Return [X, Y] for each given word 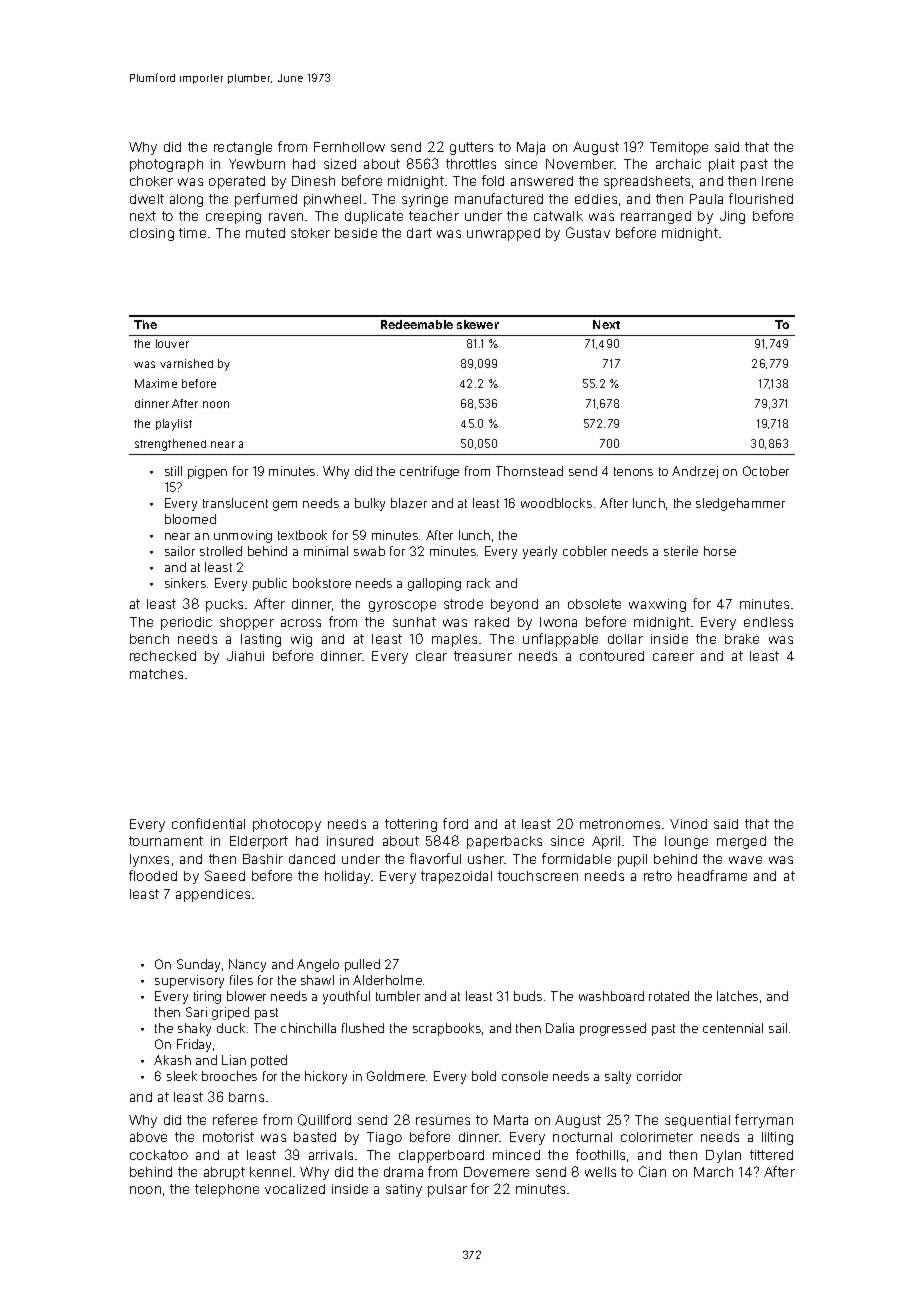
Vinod [688, 824]
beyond [514, 605]
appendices [213, 895]
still [173, 471]
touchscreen [538, 876]
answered [542, 181]
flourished [761, 198]
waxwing [657, 605]
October [766, 471]
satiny [404, 1190]
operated [237, 182]
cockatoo [159, 1155]
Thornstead [529, 471]
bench [149, 639]
